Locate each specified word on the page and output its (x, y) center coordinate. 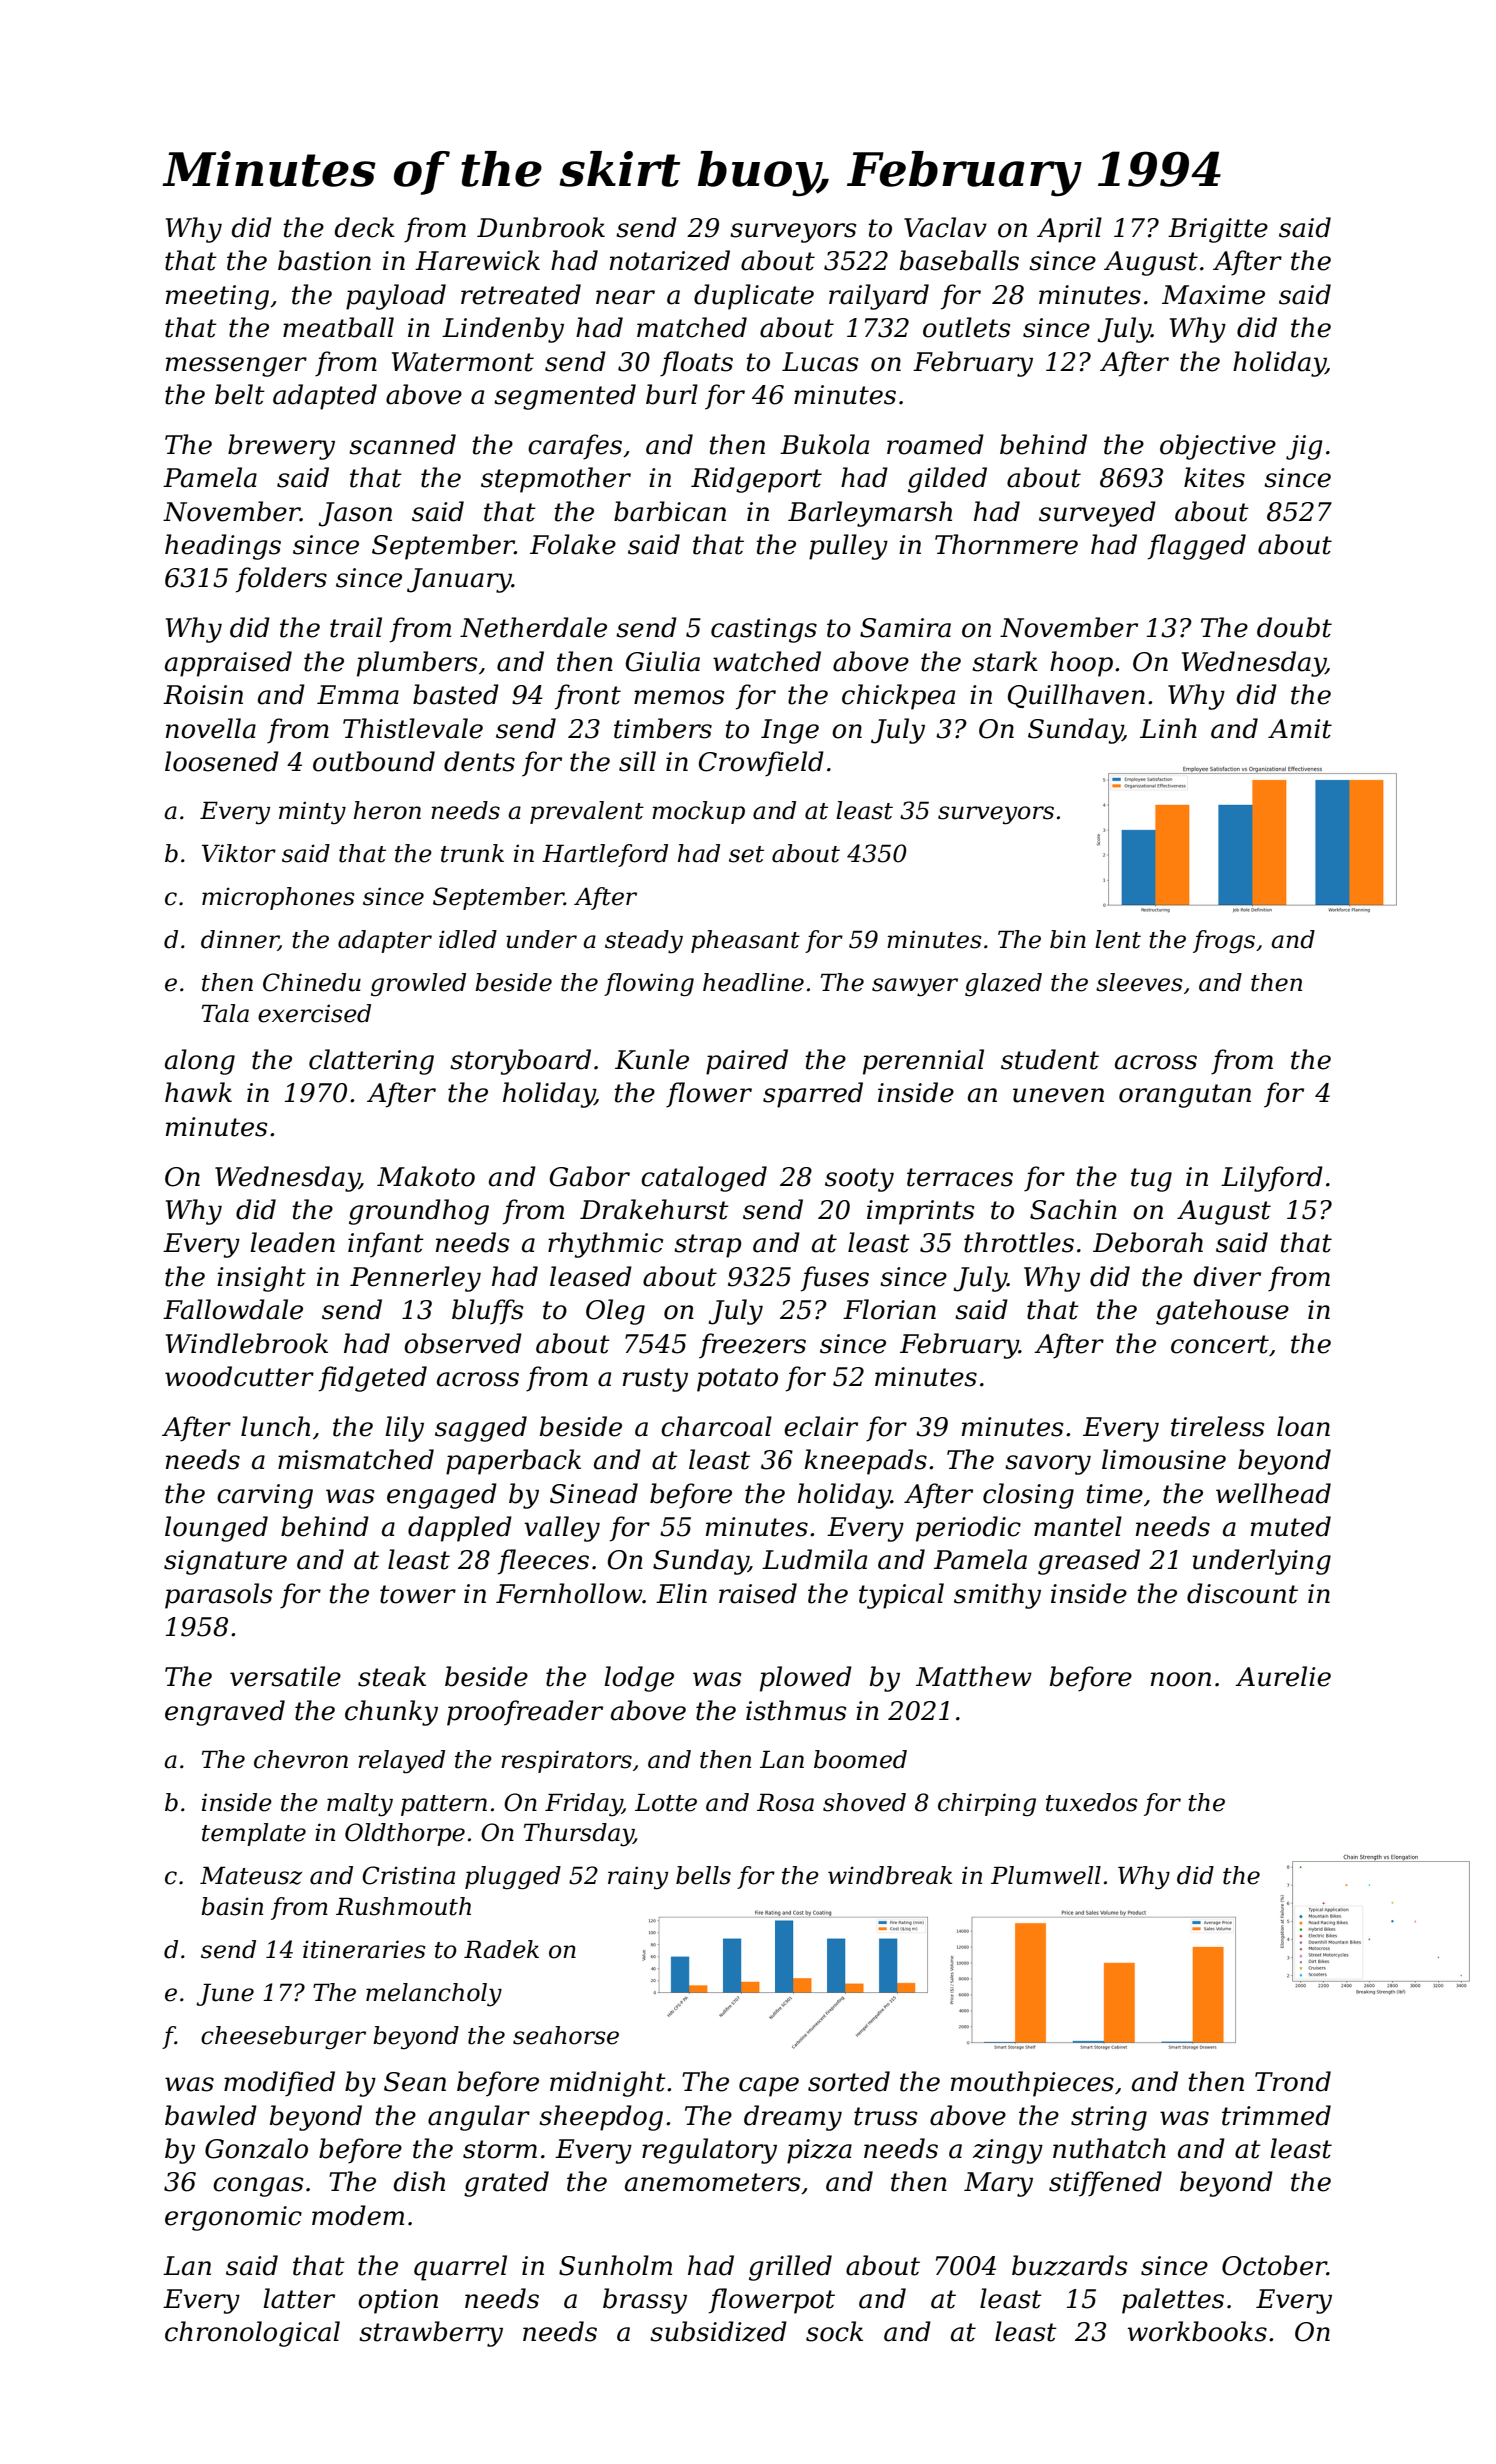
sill (637, 761)
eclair (821, 1426)
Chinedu (312, 982)
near (625, 297)
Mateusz (251, 1875)
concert (1220, 1344)
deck (364, 227)
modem (358, 2215)
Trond (1293, 2081)
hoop (1081, 664)
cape (769, 2087)
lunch (275, 1426)
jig (1304, 447)
